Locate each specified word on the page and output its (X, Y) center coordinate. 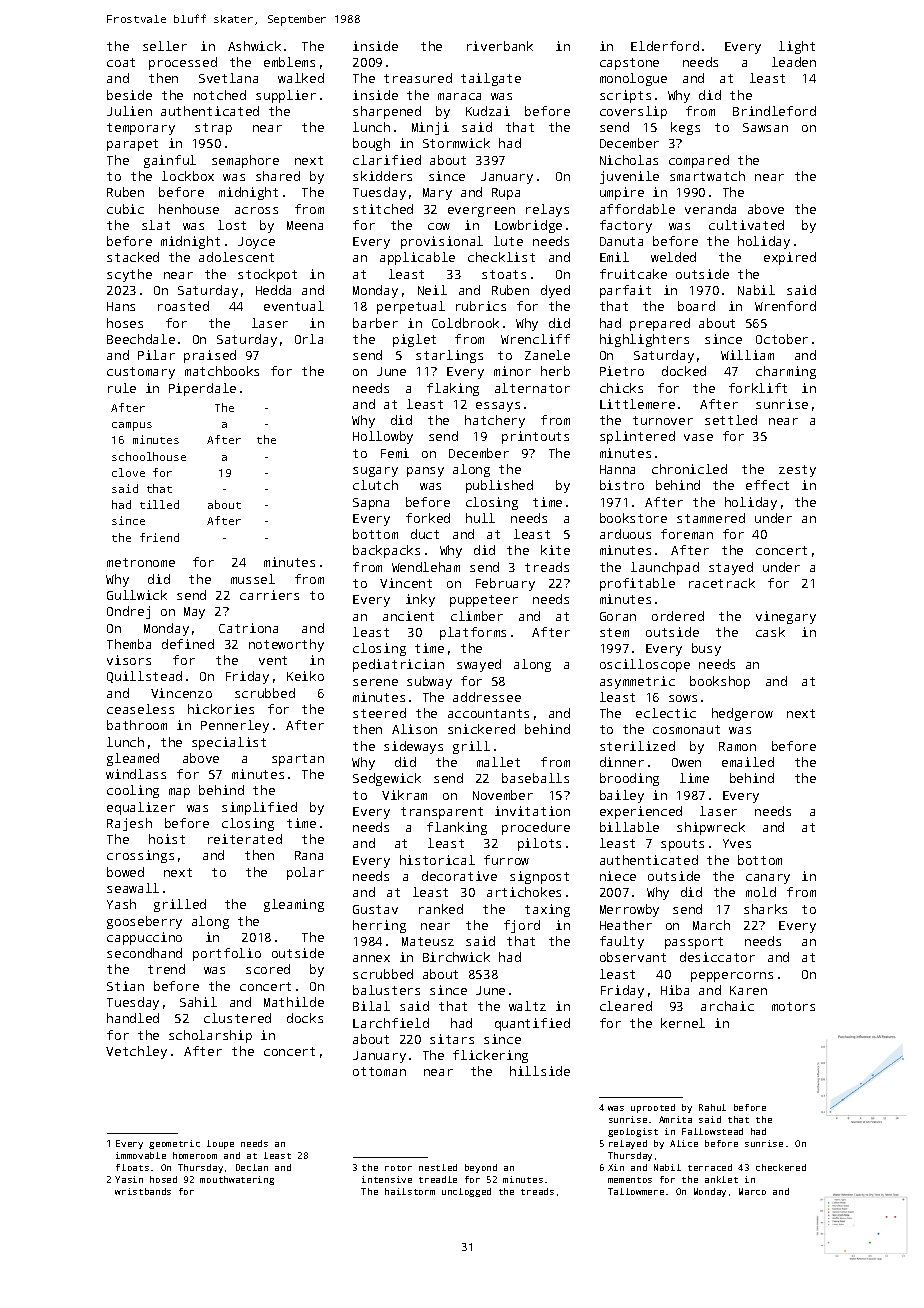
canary (768, 879)
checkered (781, 1167)
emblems (289, 62)
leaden (794, 62)
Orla (309, 339)
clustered (237, 1018)
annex (371, 958)
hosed (163, 1179)
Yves (737, 843)
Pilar (156, 355)
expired (790, 258)
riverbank (500, 46)
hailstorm (410, 1191)
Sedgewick (387, 779)
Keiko (305, 676)
